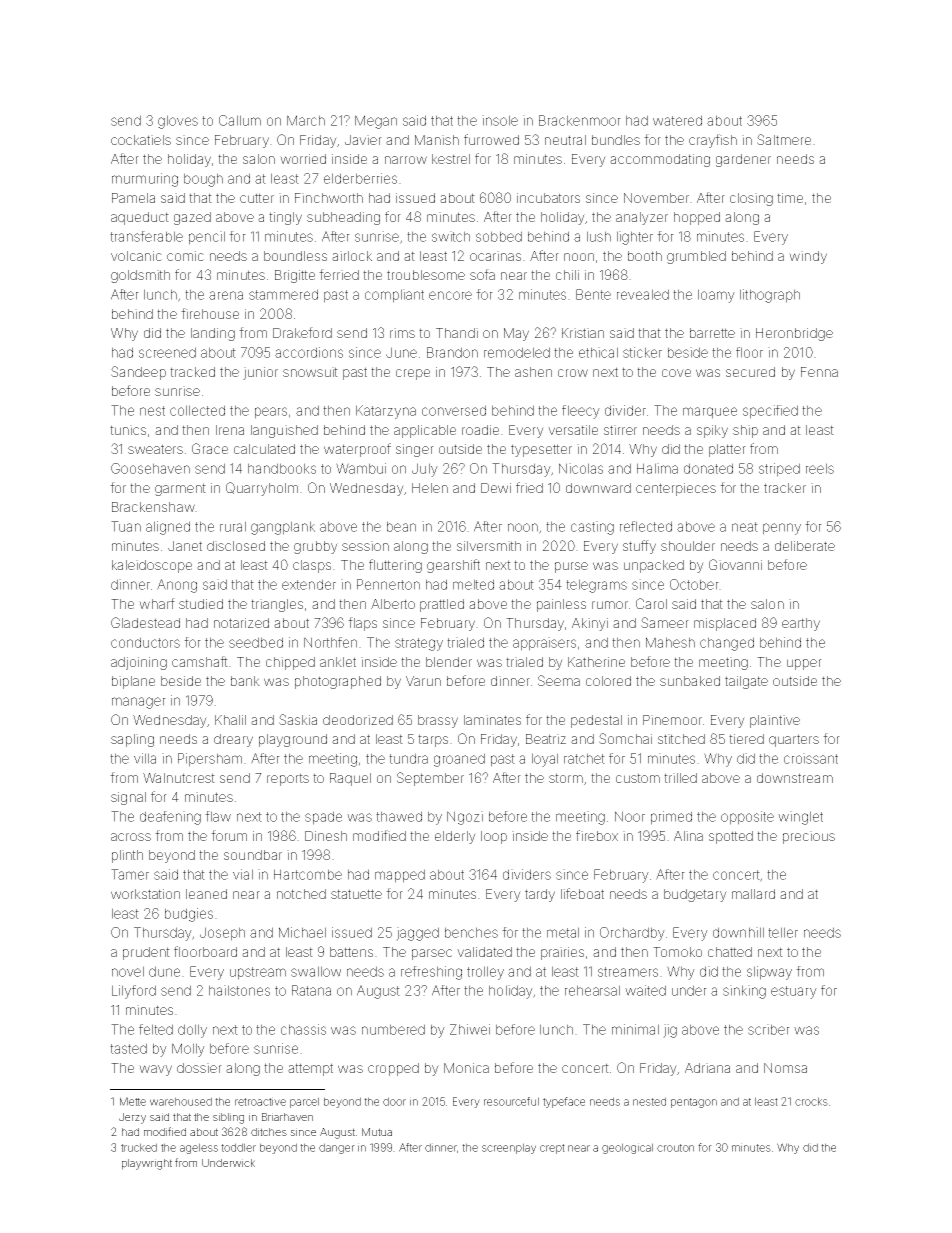  I want to click on watered, so click(677, 120).
